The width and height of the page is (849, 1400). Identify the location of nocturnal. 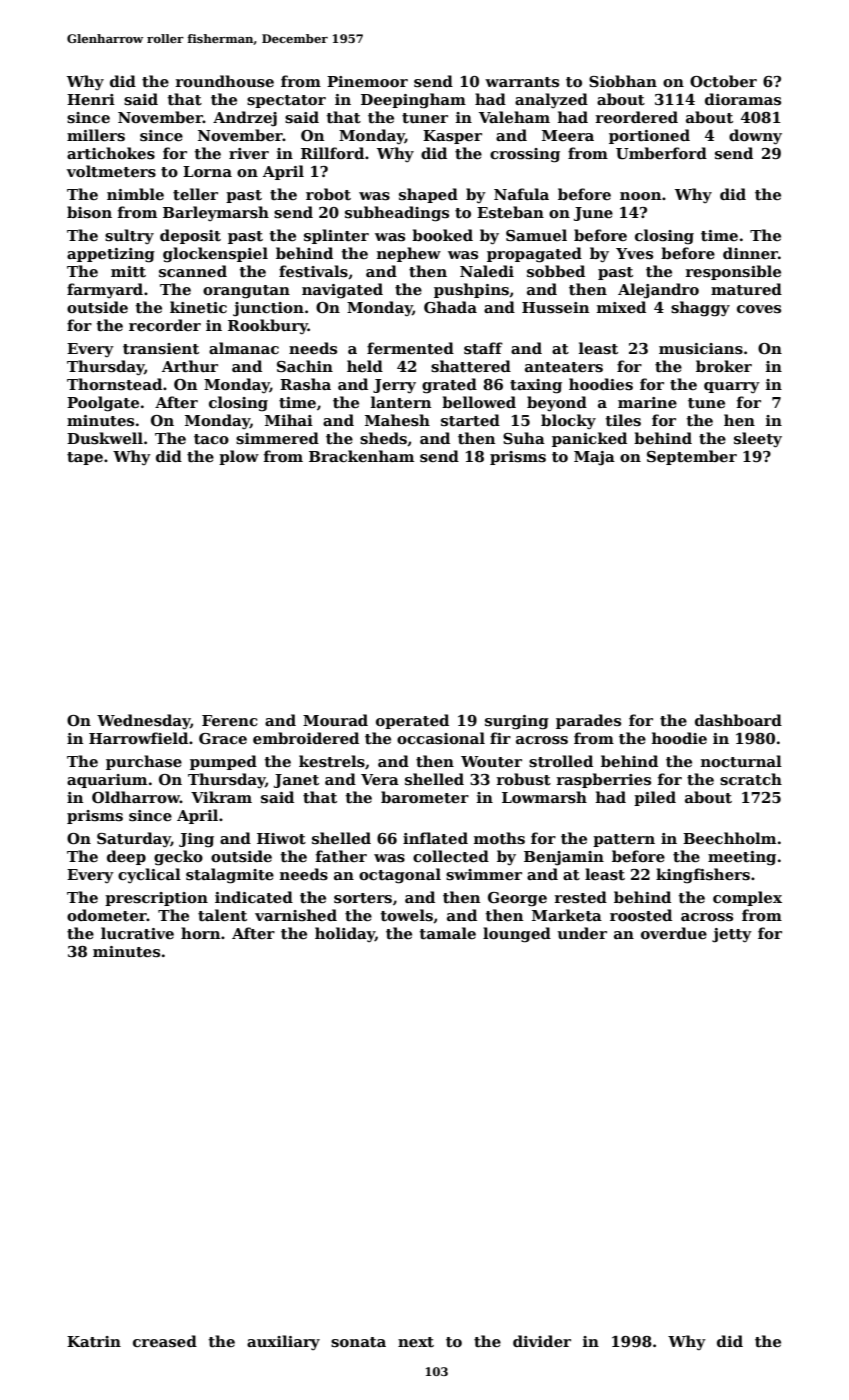
(741, 761).
